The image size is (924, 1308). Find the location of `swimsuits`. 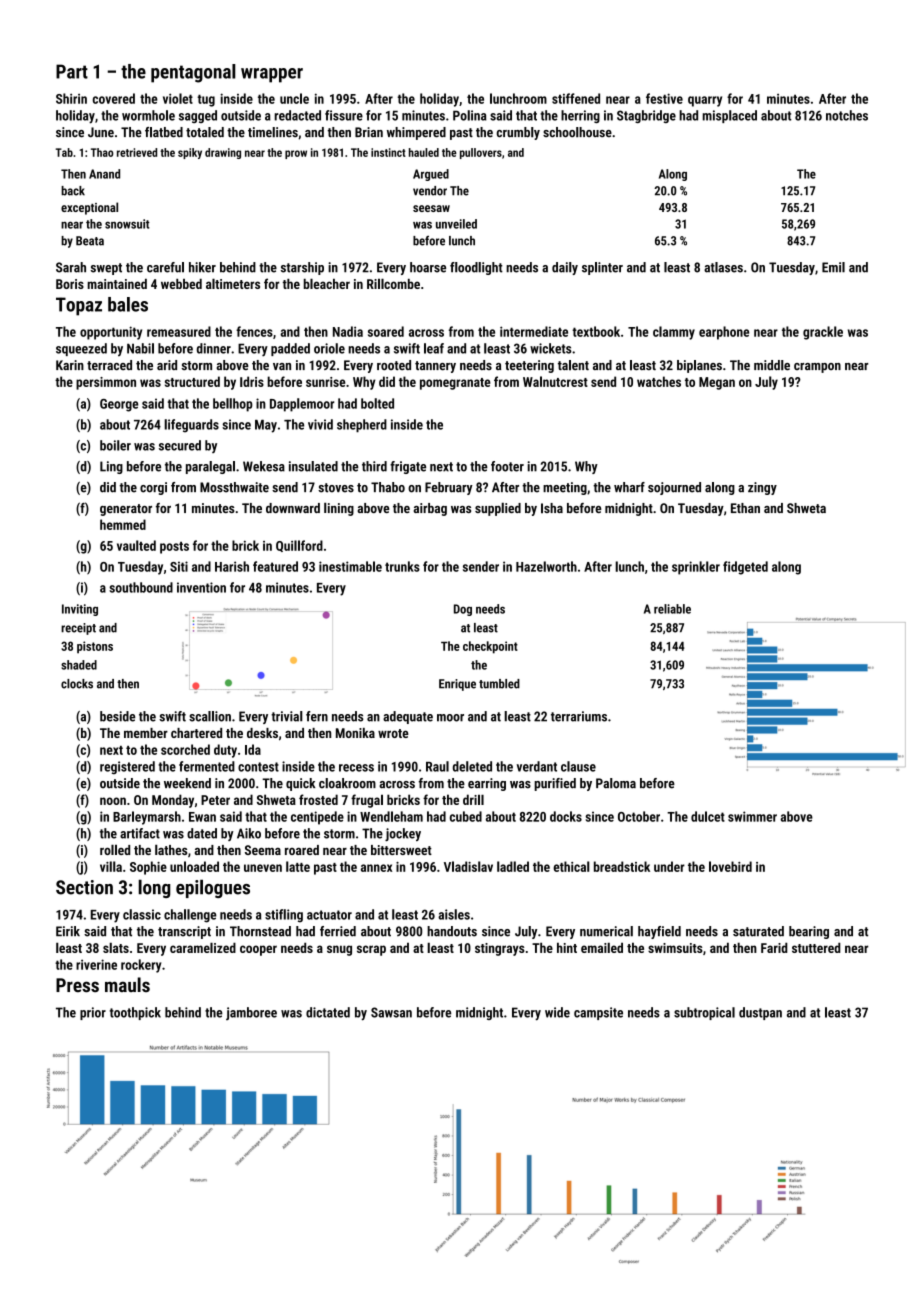

swimsuits is located at coordinates (675, 948).
